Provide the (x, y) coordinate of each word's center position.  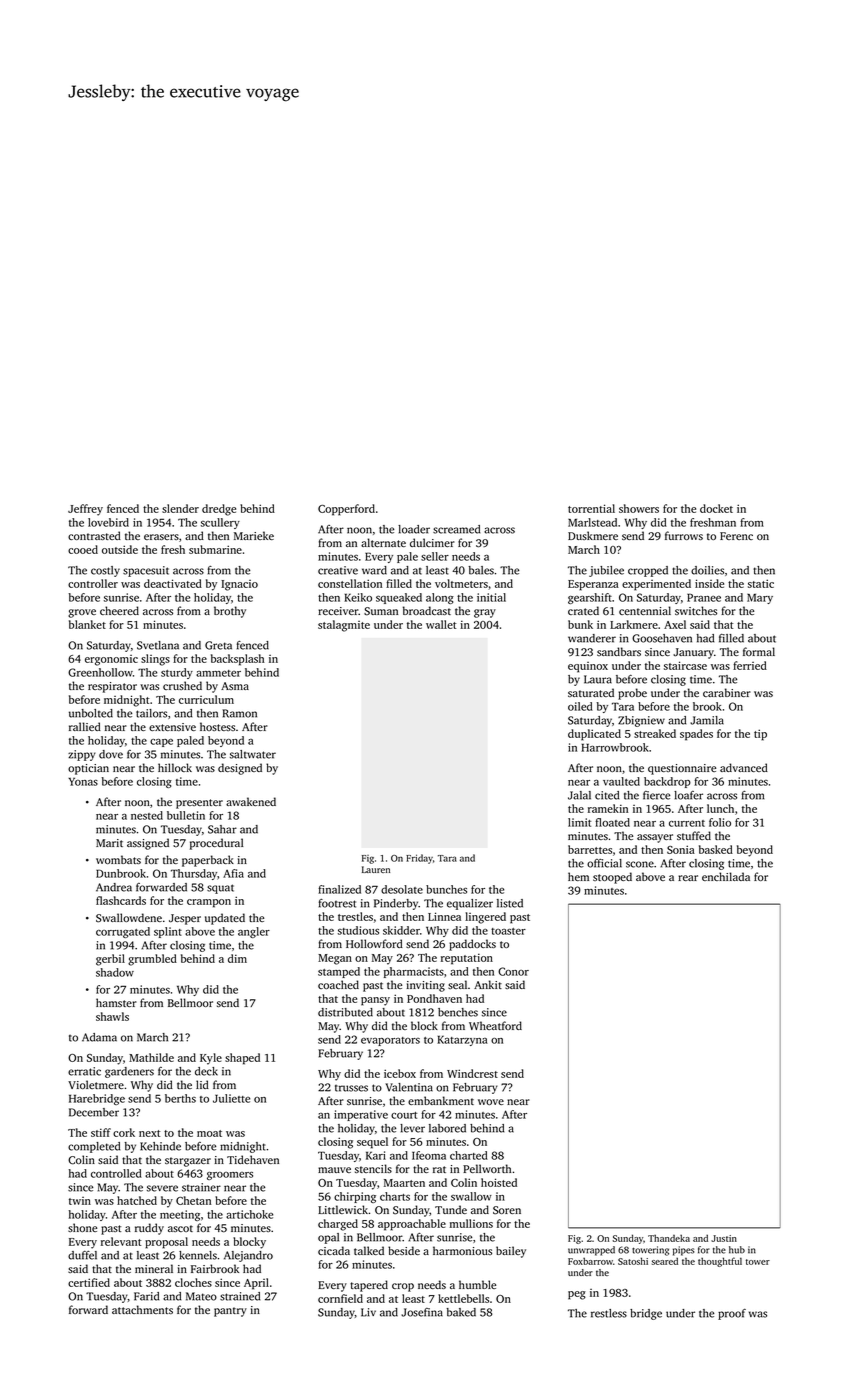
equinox (588, 667)
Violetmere (96, 1084)
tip (760, 735)
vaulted (621, 781)
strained (240, 1296)
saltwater (253, 754)
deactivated (173, 583)
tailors (151, 713)
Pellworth (487, 1168)
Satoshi (633, 1261)
